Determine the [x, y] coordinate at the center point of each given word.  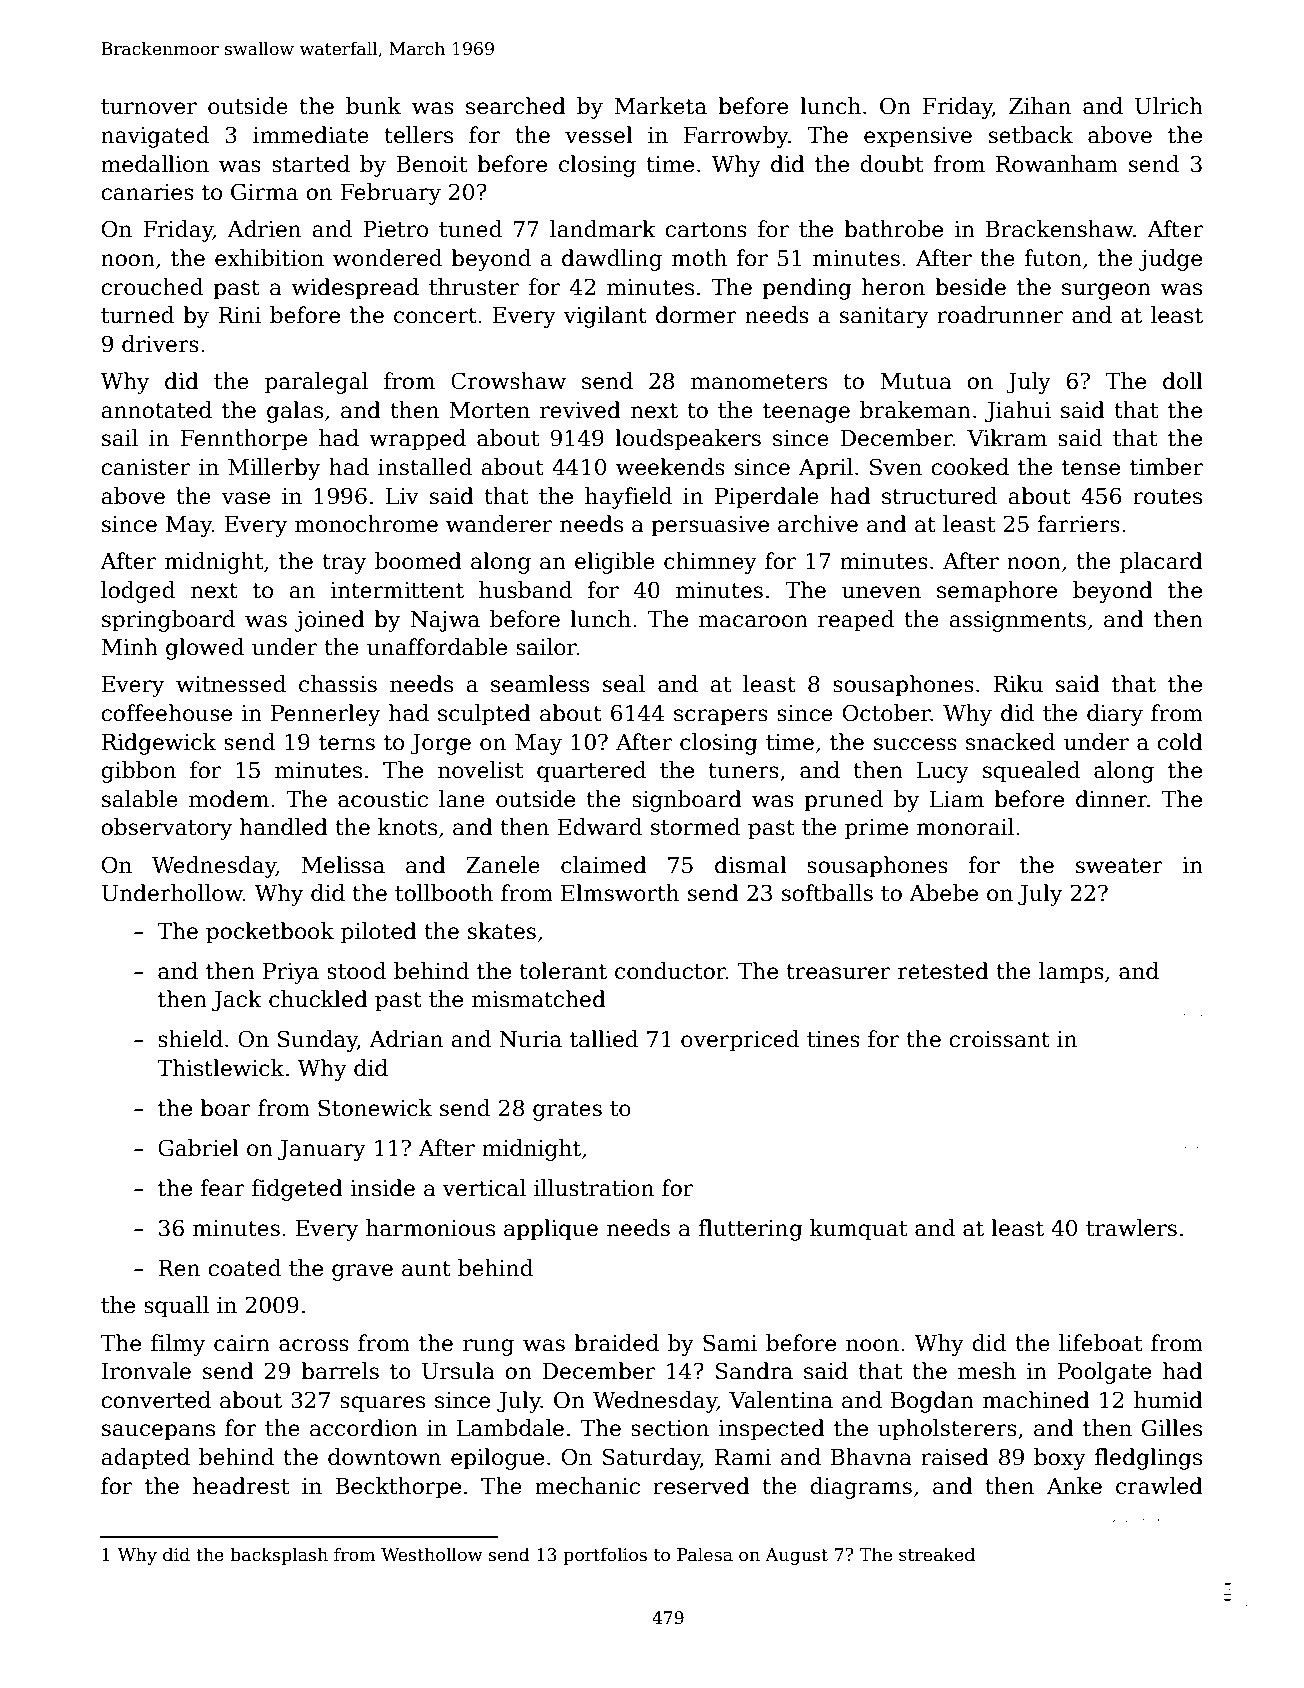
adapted [145, 1459]
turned [137, 315]
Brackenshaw [1059, 229]
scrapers [721, 717]
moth [699, 258]
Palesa [705, 1554]
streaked [937, 1554]
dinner [1111, 799]
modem [229, 799]
